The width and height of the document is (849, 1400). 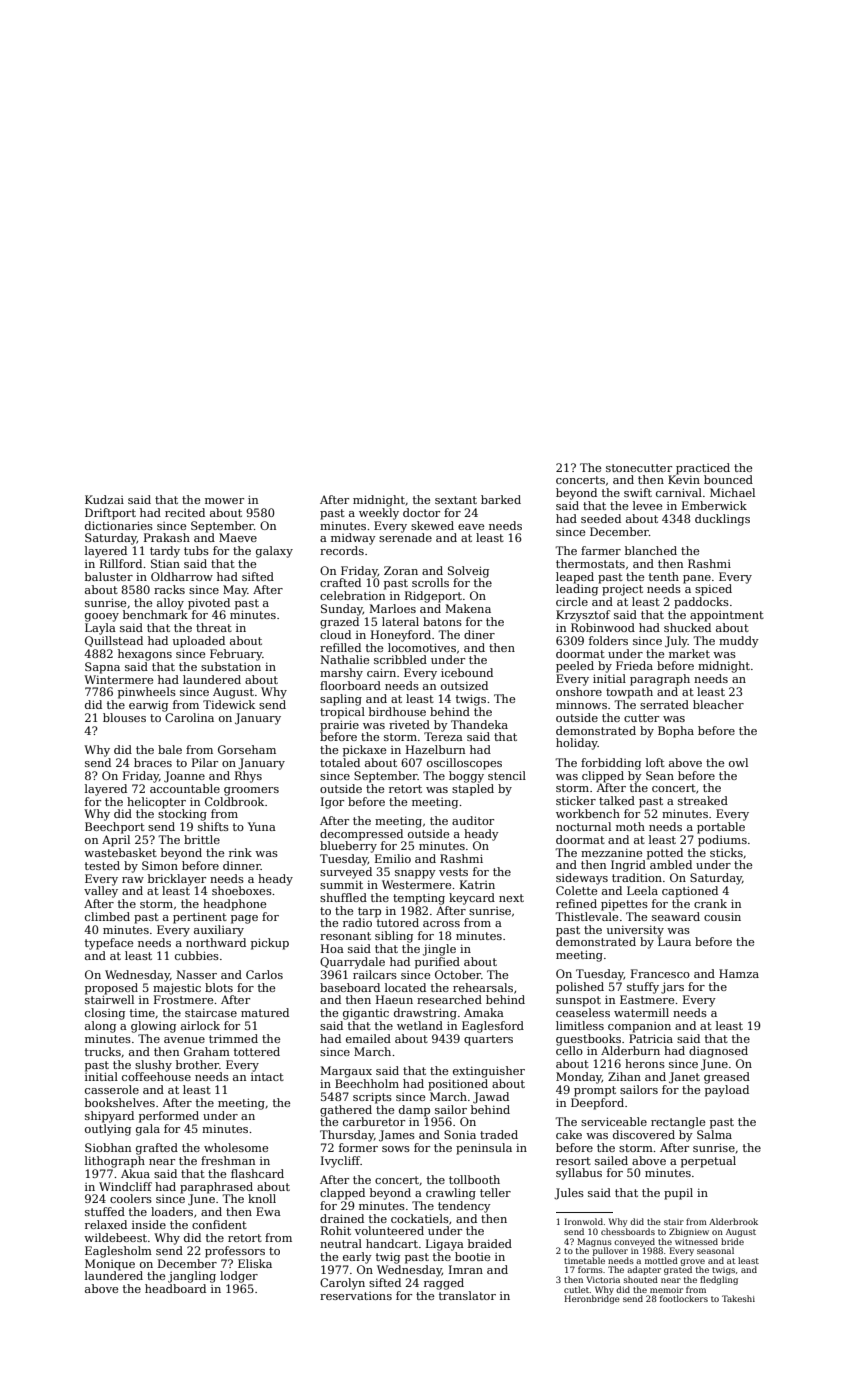 What do you see at coordinates (655, 762) in the document?
I see `loft` at bounding box center [655, 762].
